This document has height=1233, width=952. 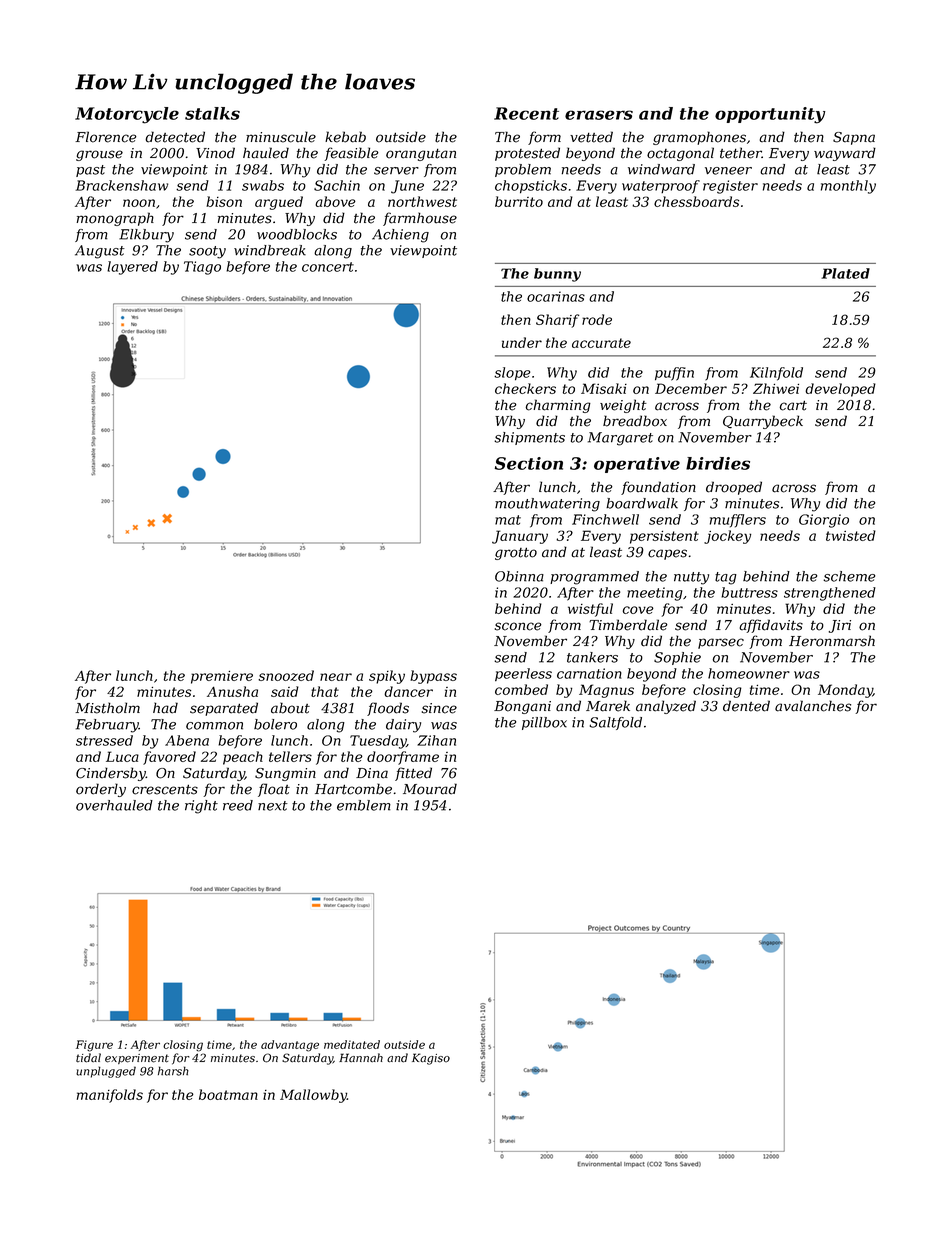 What do you see at coordinates (107, 708) in the document?
I see `Mistholm` at bounding box center [107, 708].
